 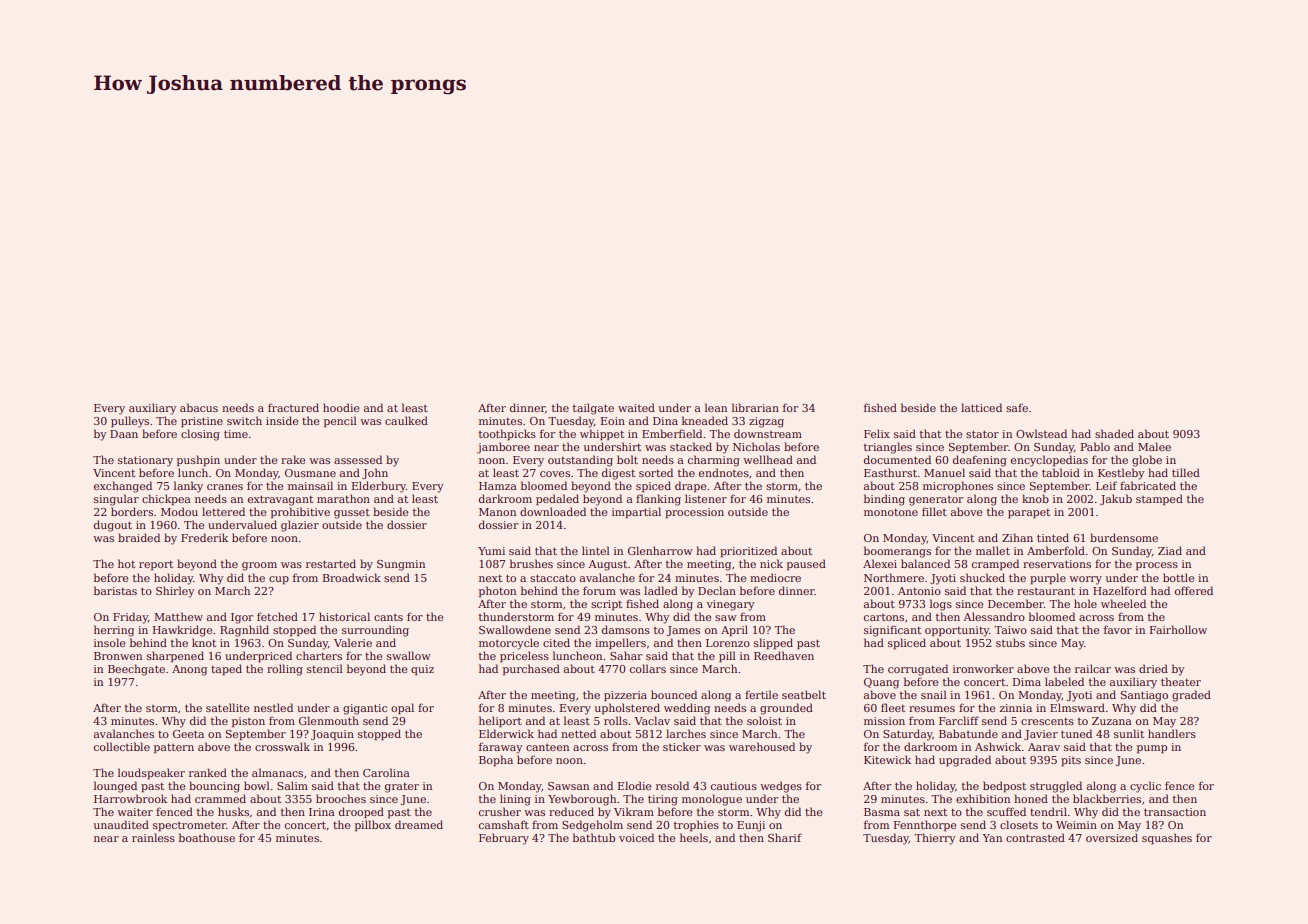 What do you see at coordinates (310, 485) in the image?
I see `mainsail` at bounding box center [310, 485].
